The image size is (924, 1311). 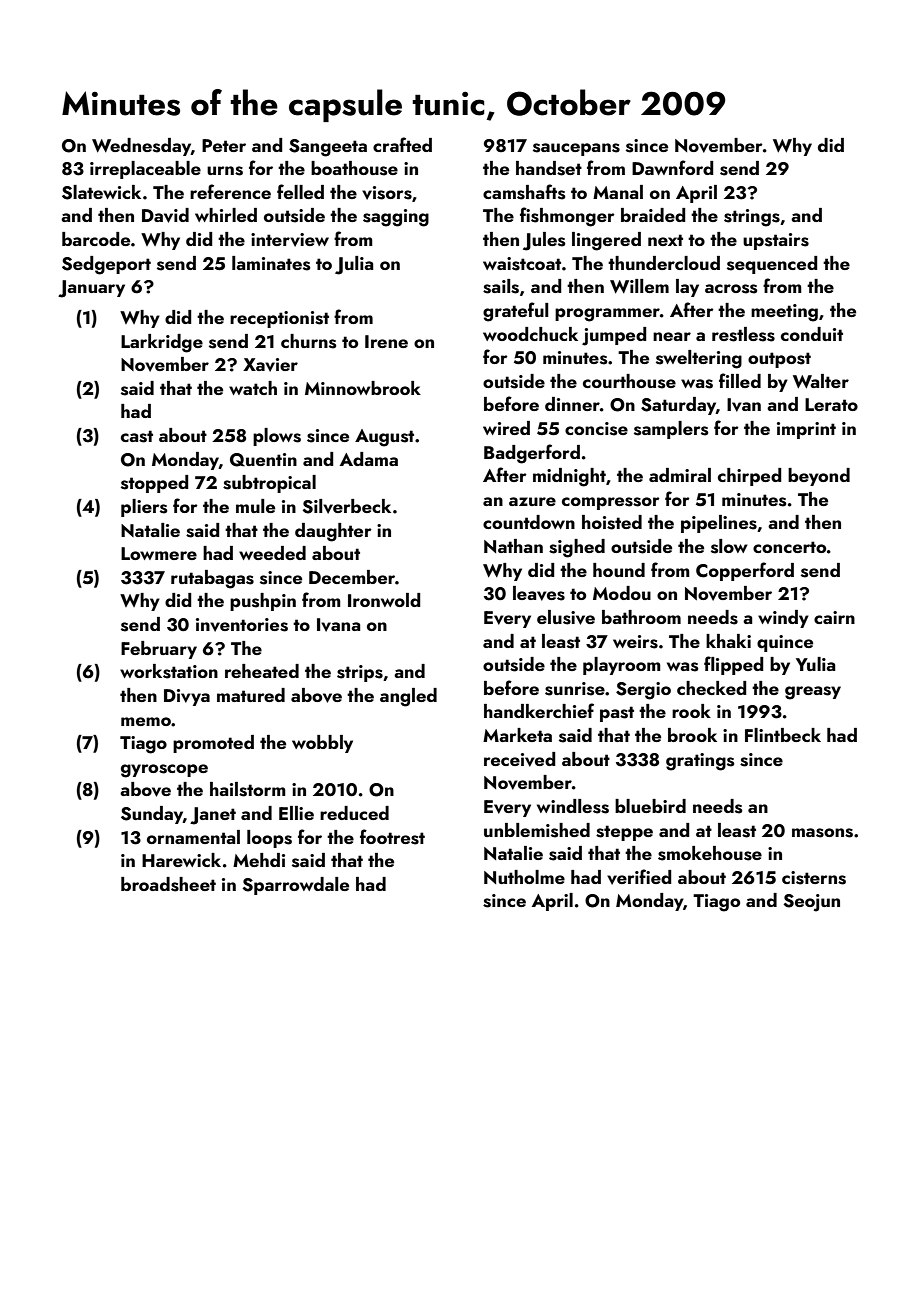 What do you see at coordinates (834, 617) in the image?
I see `cairn` at bounding box center [834, 617].
